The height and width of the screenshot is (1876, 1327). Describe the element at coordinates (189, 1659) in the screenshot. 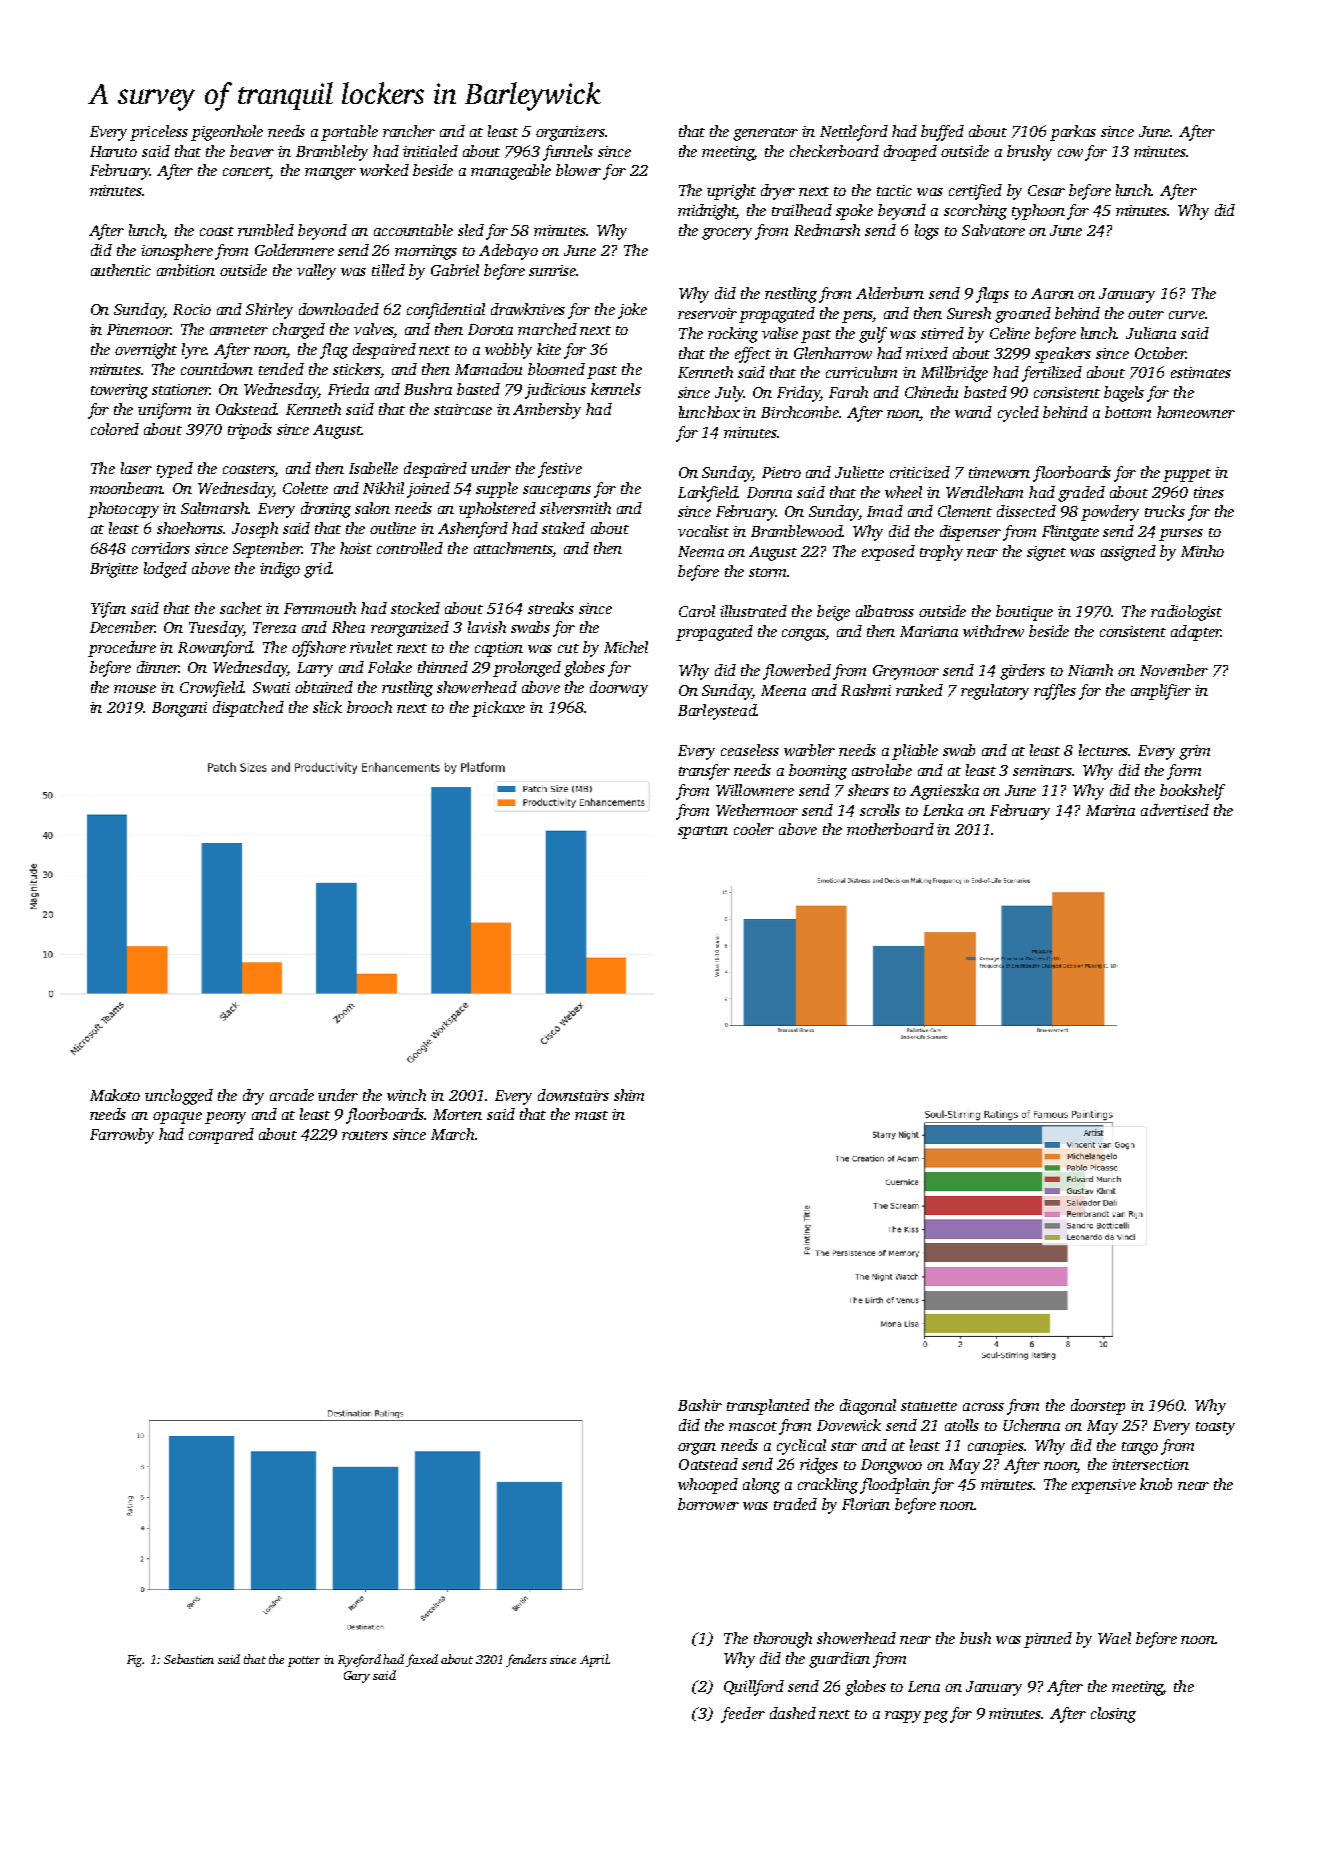

I see `Sebastien` at that location.
